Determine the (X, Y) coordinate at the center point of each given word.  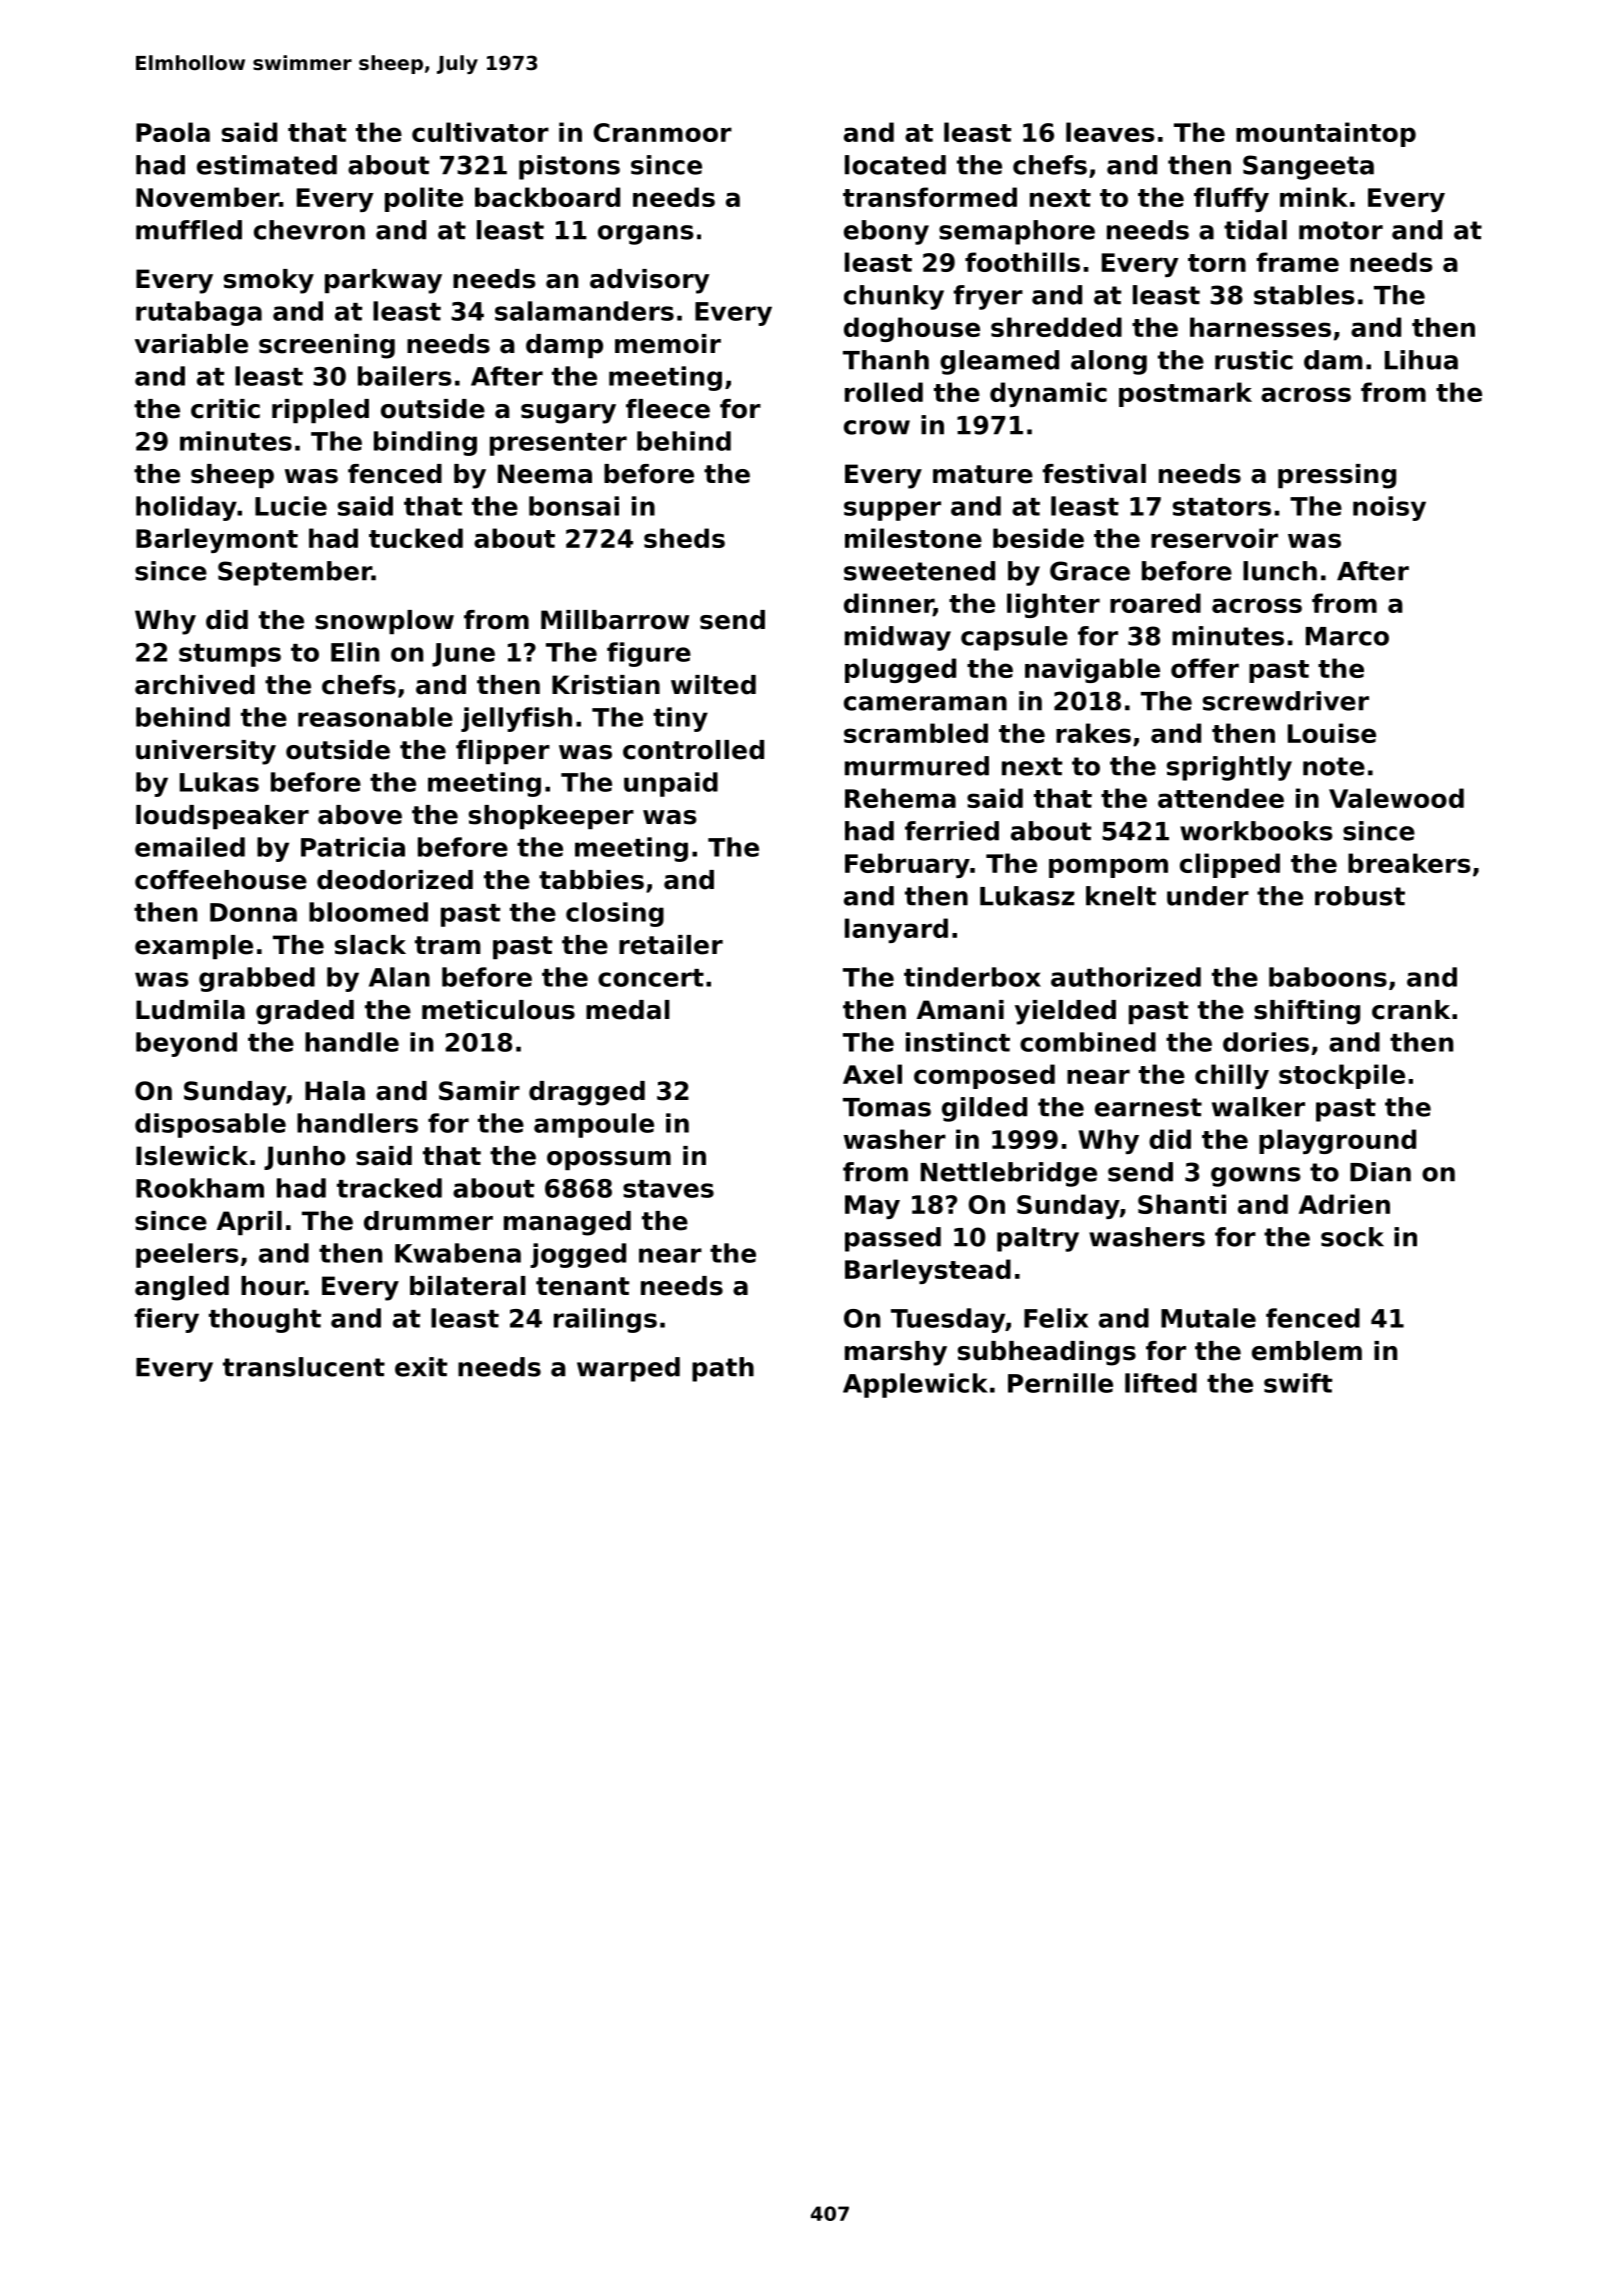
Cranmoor (663, 132)
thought (265, 1320)
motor (1341, 230)
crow (877, 427)
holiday (186, 508)
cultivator (480, 132)
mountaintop (1326, 134)
